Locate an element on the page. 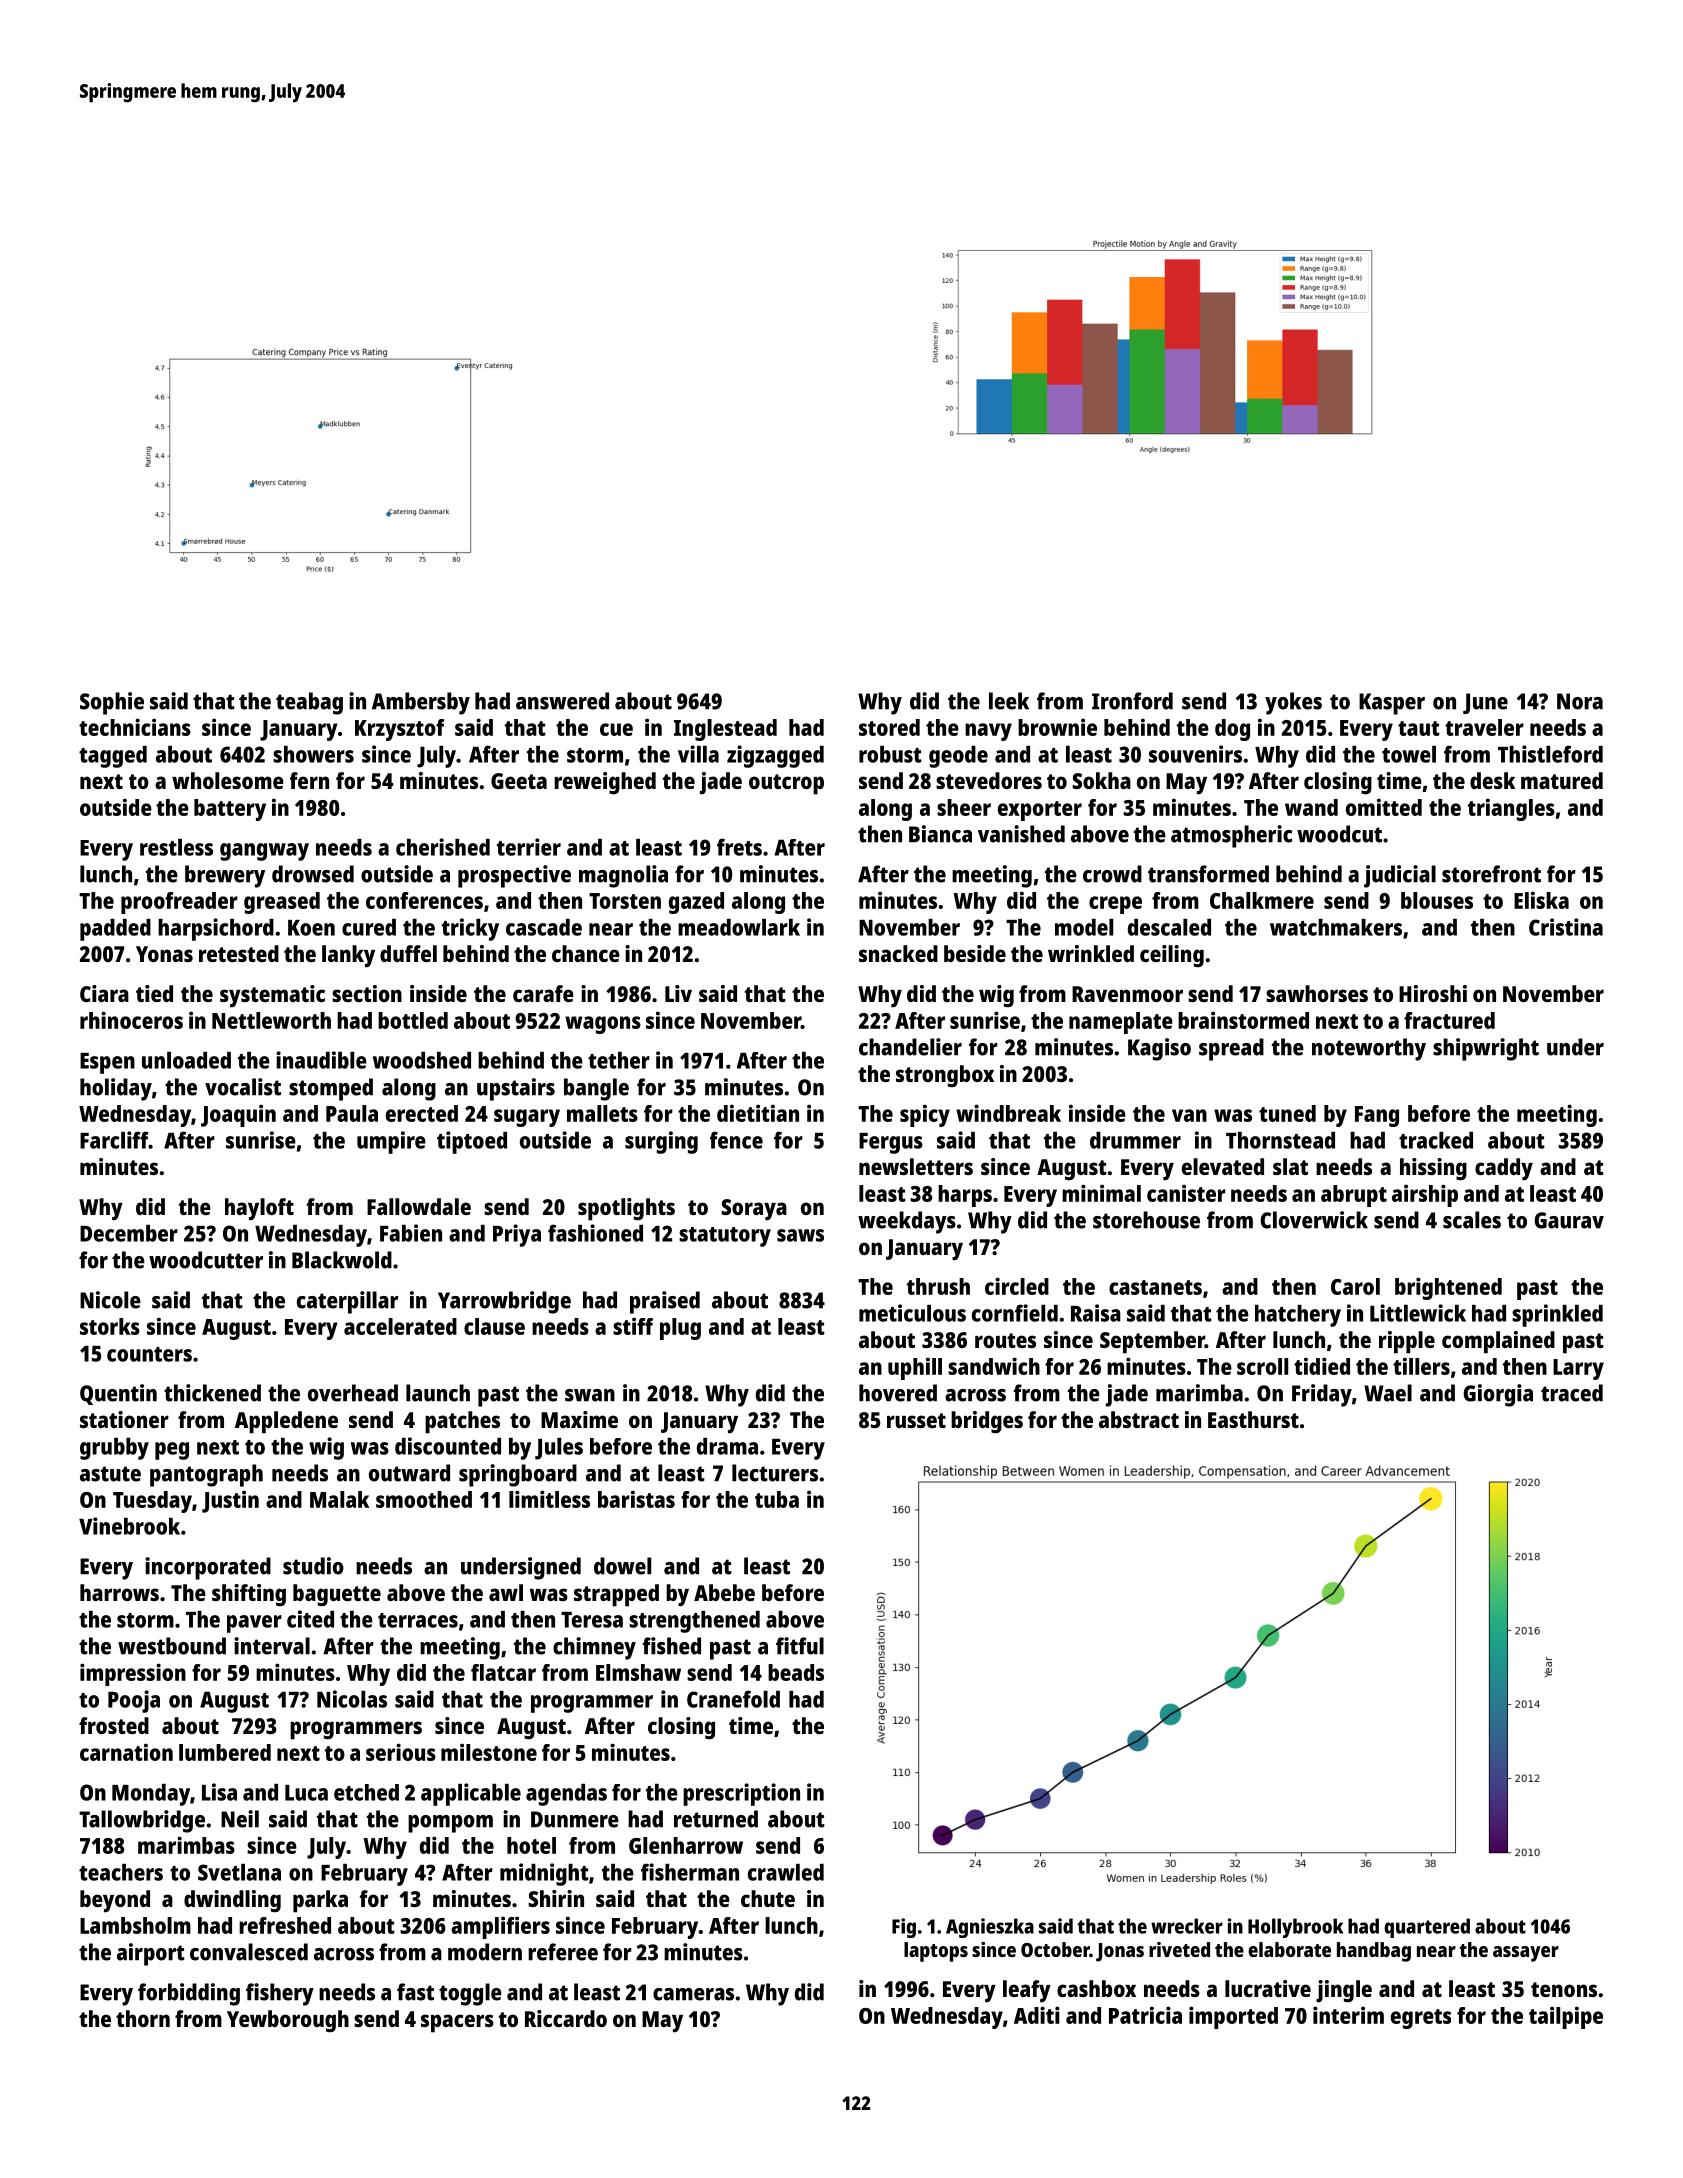 The height and width of the document is (2178, 1683). Hiroshi is located at coordinates (1433, 993).
